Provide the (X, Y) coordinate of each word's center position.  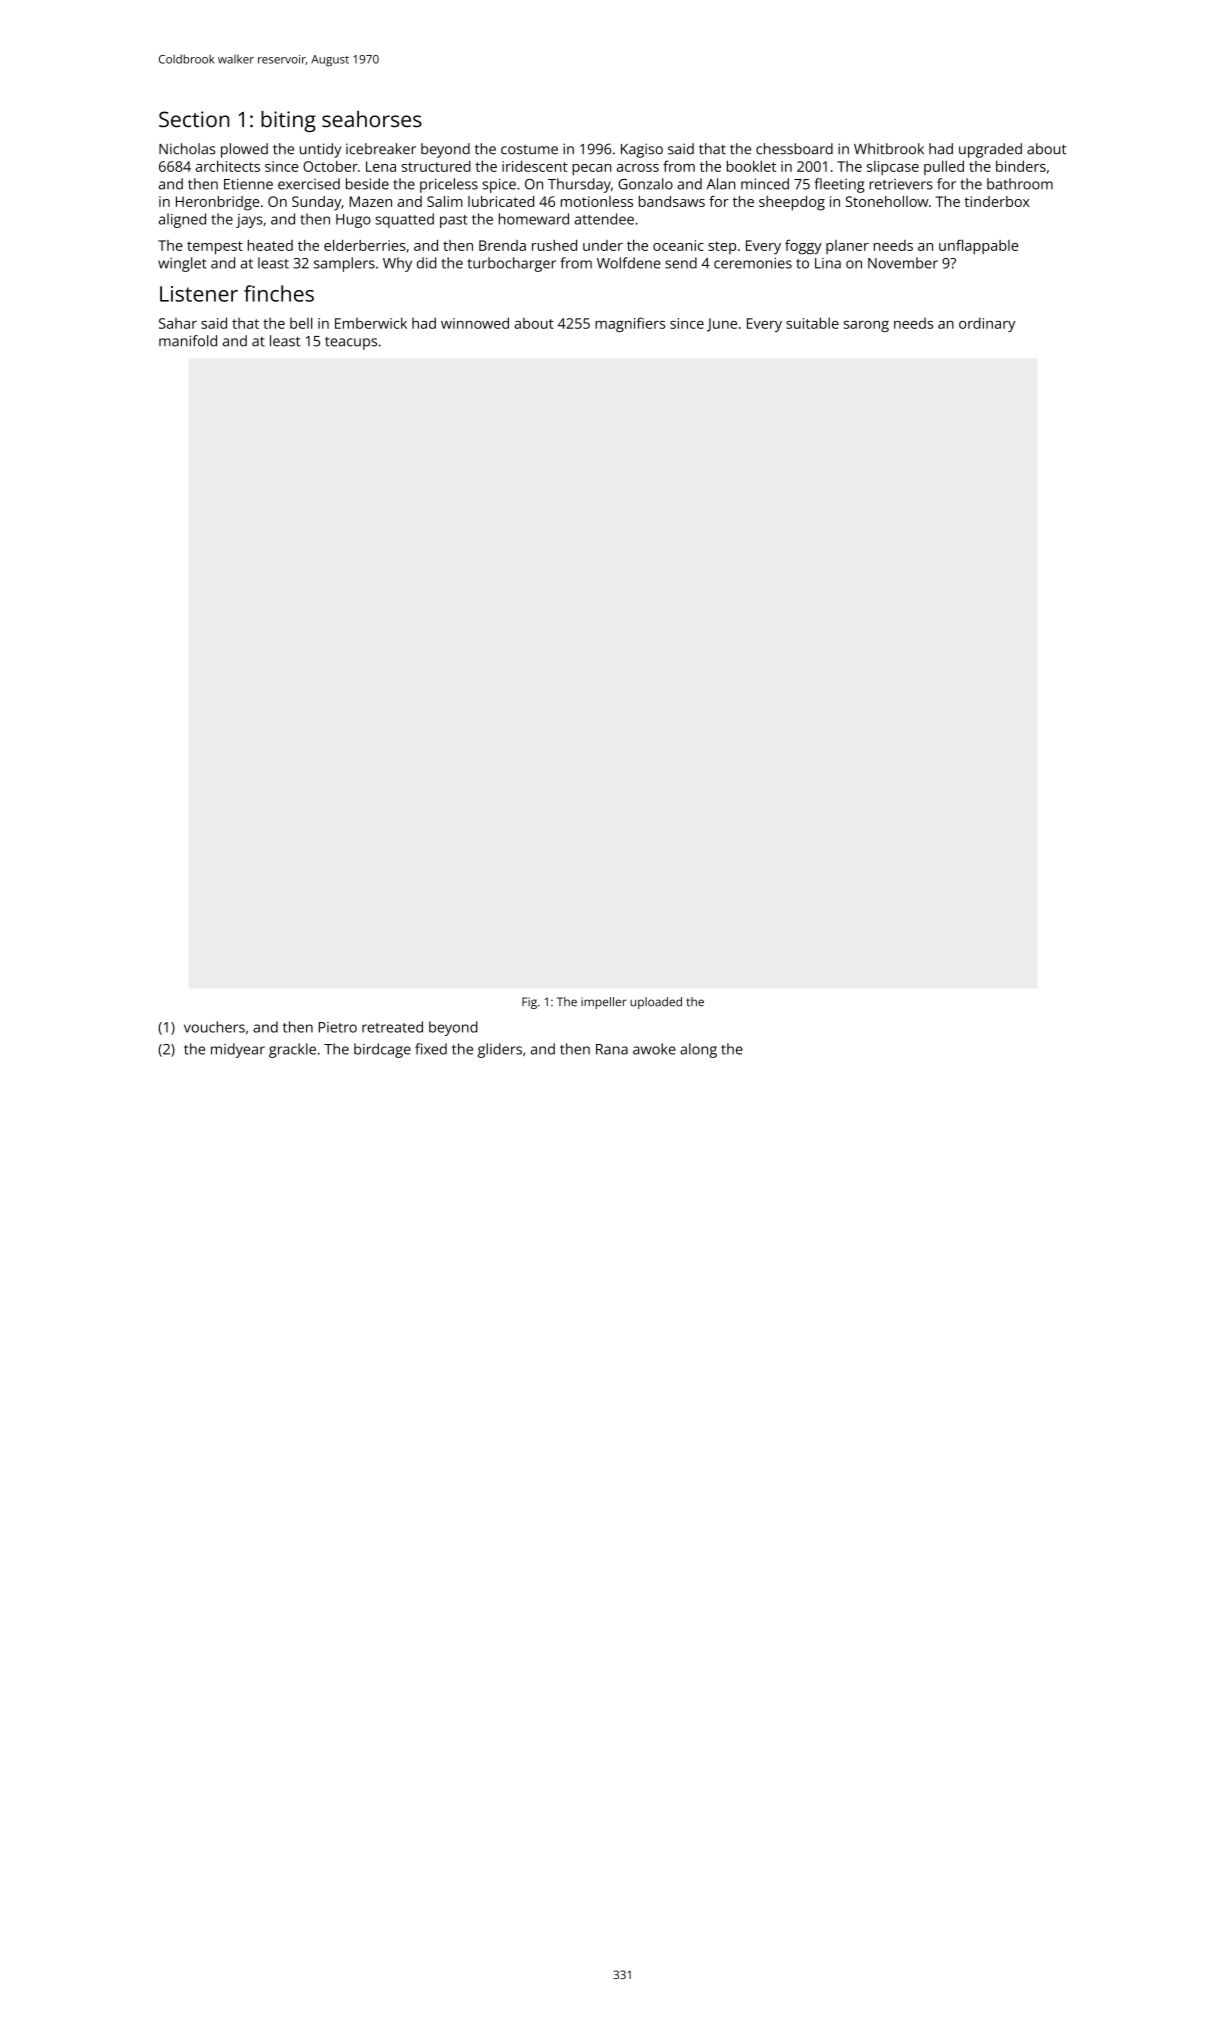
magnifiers (630, 324)
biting (288, 121)
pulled (944, 167)
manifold (188, 341)
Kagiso (642, 150)
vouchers (214, 1027)
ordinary (987, 324)
